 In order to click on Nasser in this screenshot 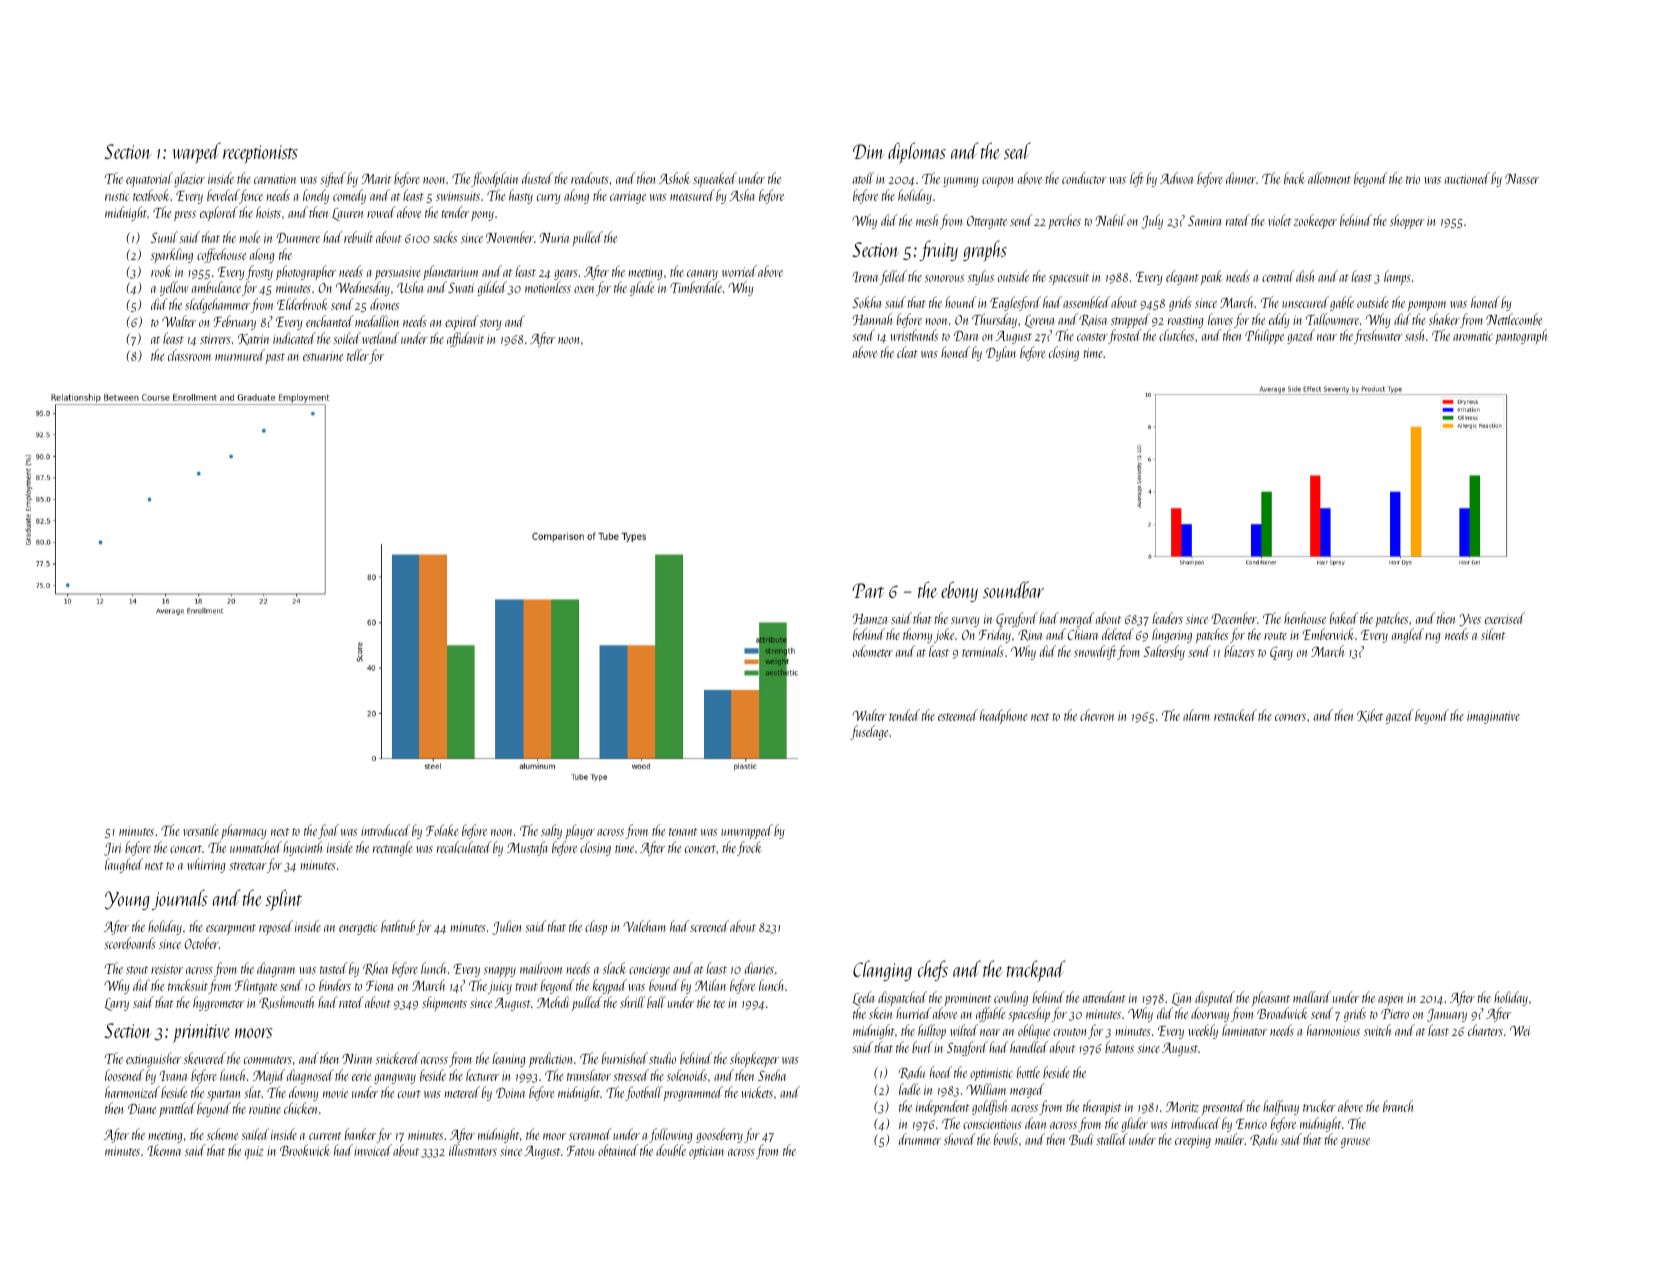, I will do `click(1522, 179)`.
